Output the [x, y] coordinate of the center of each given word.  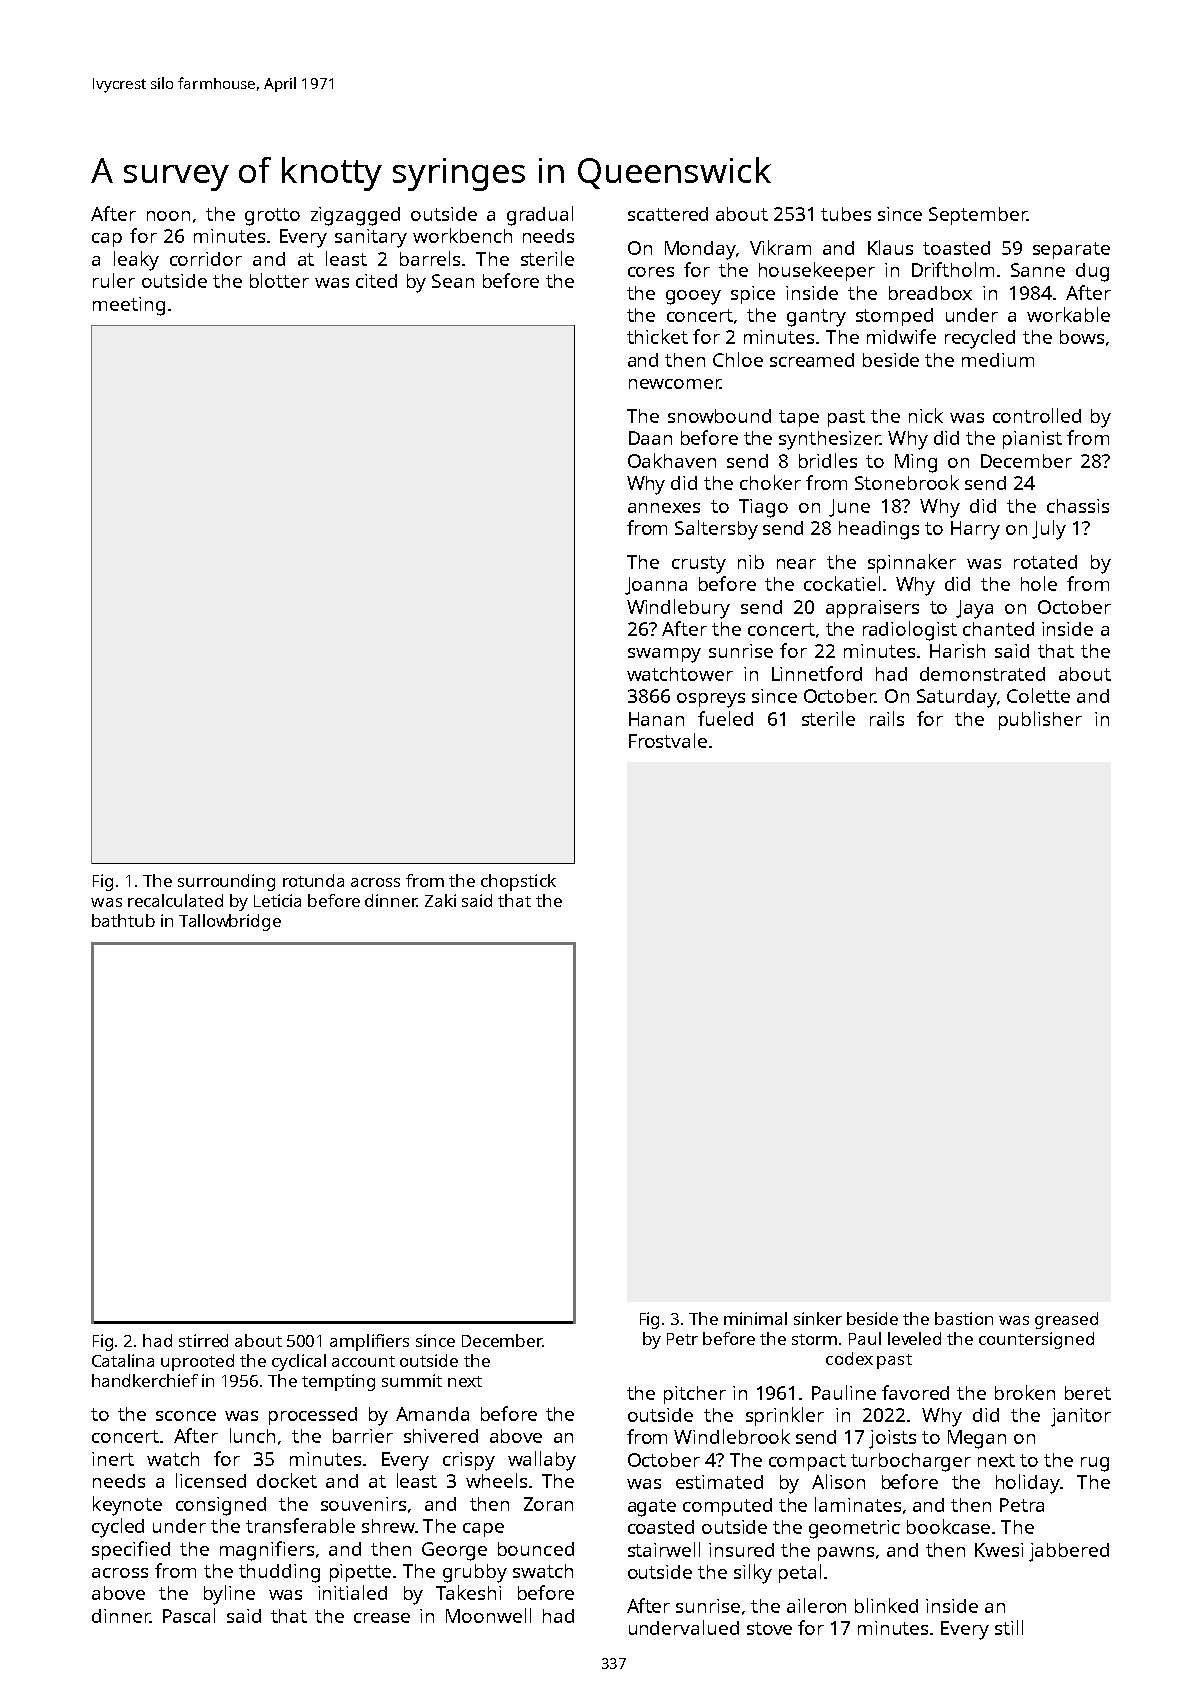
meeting [129, 306]
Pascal [189, 1615]
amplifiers [369, 1342]
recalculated [175, 900]
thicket [657, 336]
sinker [818, 1318]
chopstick [518, 882]
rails [887, 718]
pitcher [695, 1395]
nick [926, 415]
